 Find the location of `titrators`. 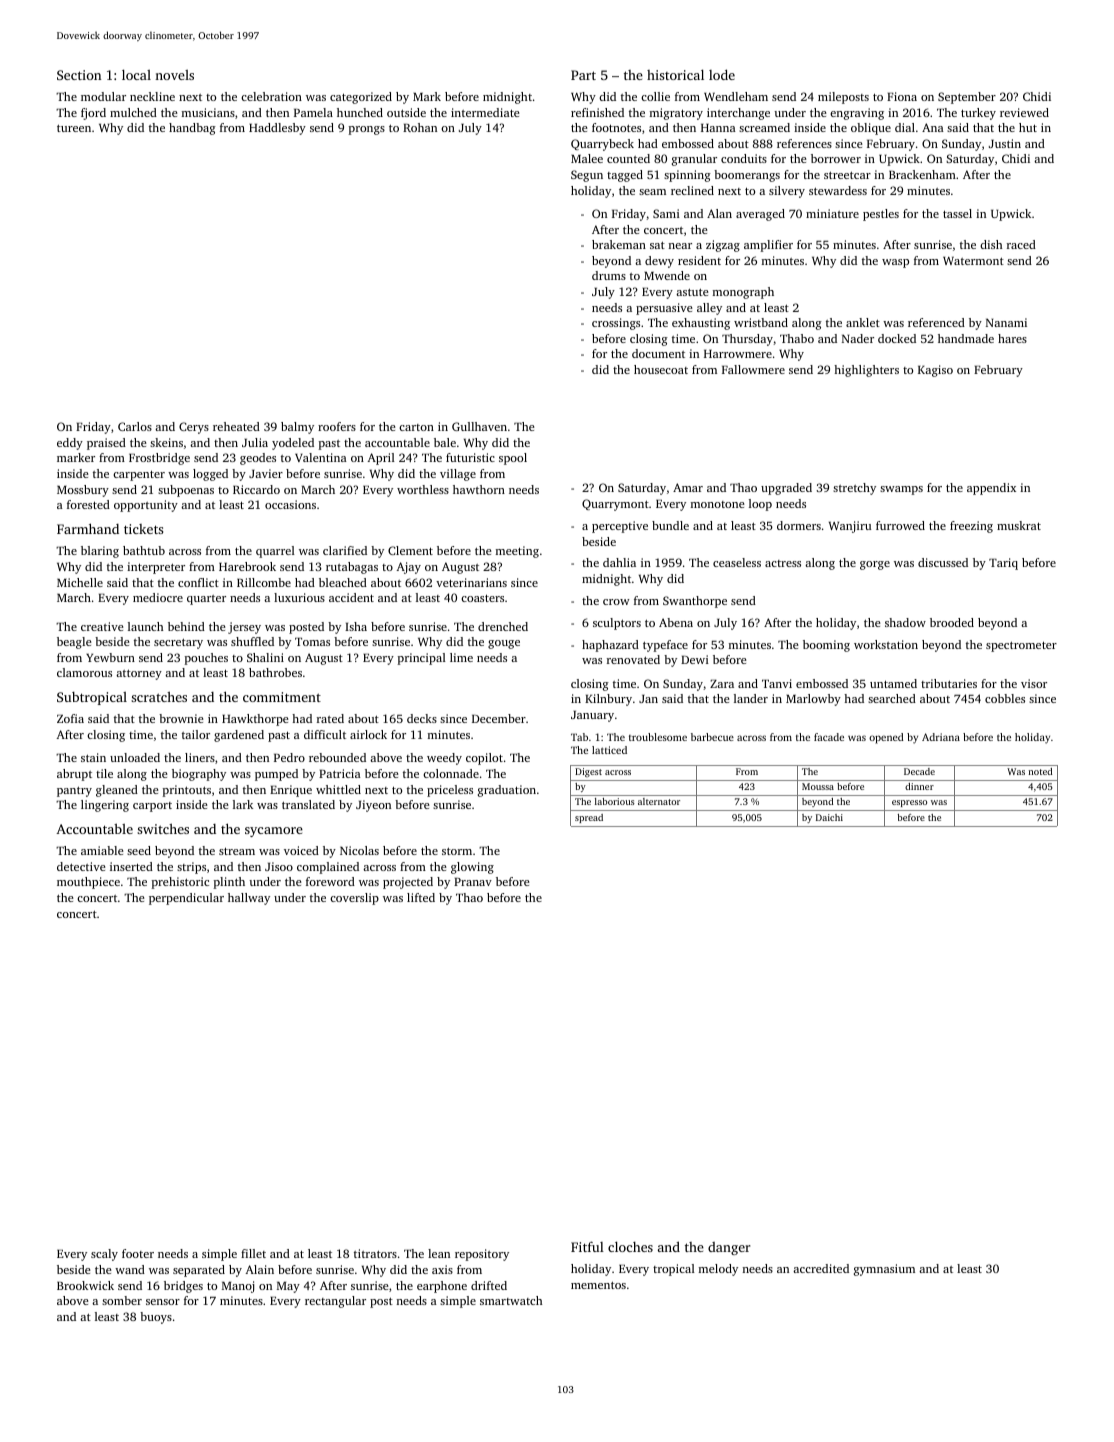

titrators is located at coordinates (375, 1253).
